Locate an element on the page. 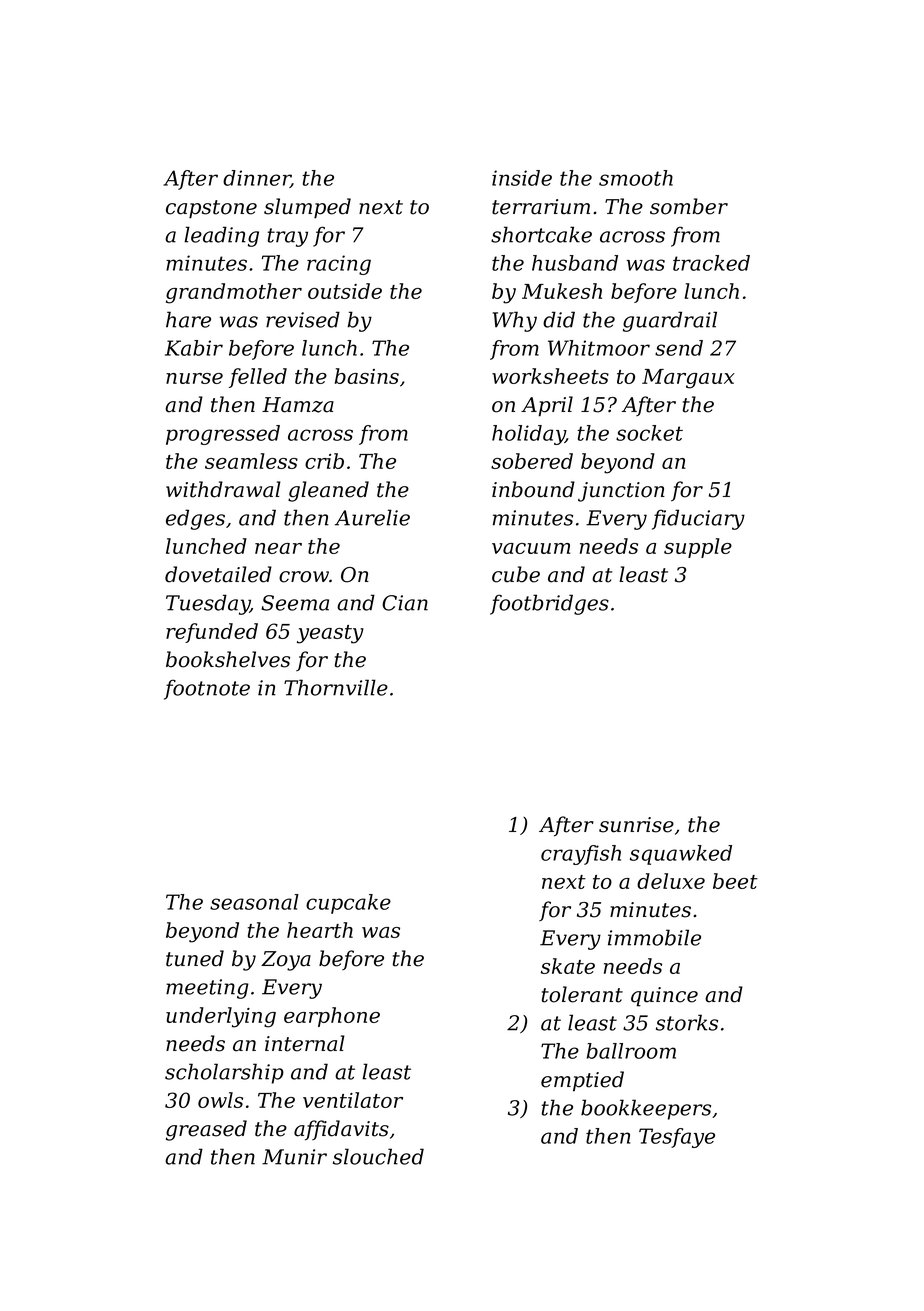 The width and height of the image is (924, 1311). slumped is located at coordinates (307, 208).
